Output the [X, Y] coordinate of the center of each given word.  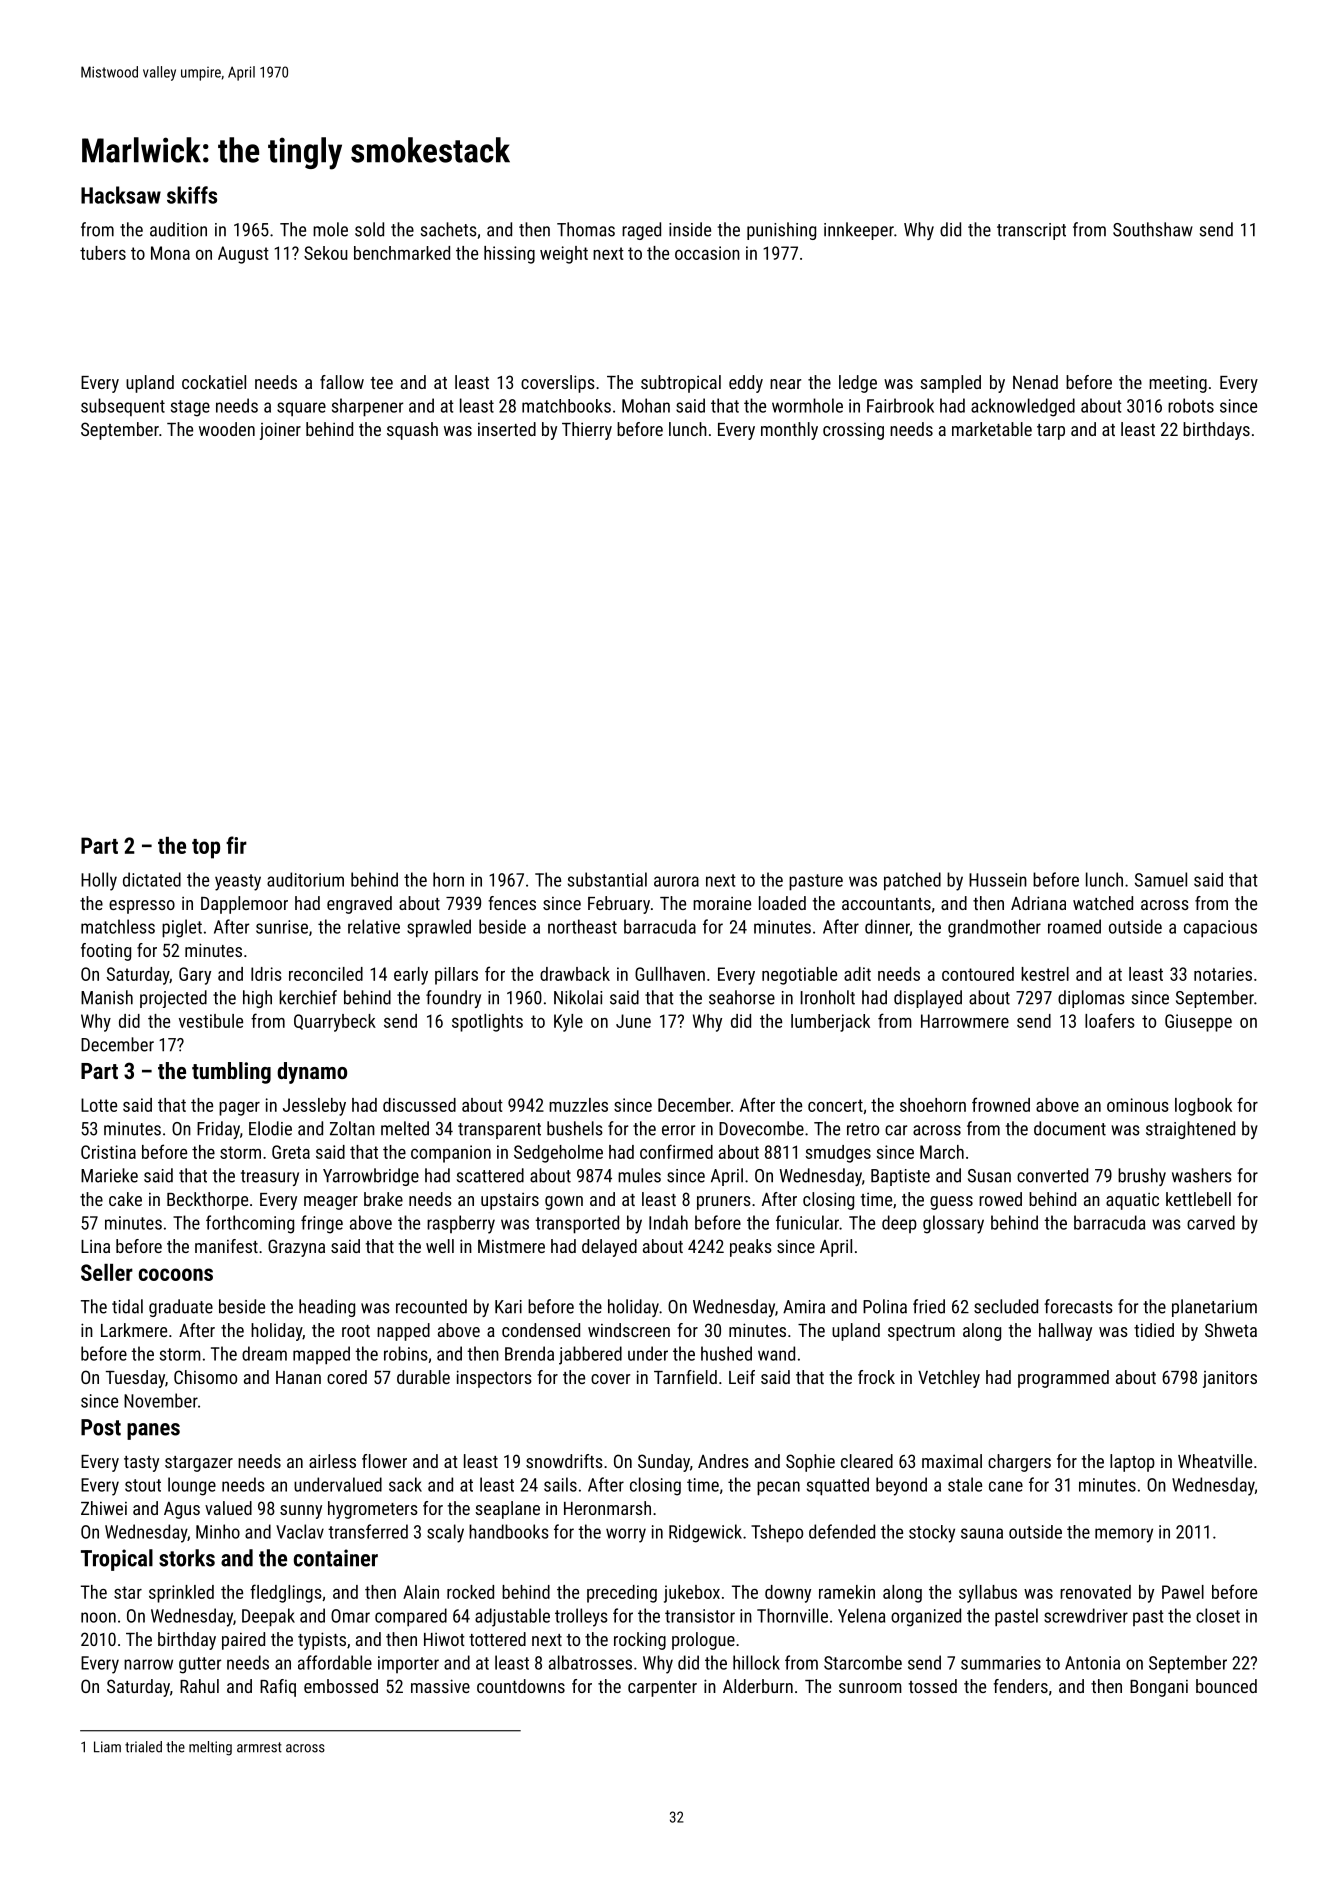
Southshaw [1153, 229]
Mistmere [511, 1246]
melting [210, 1748]
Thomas [586, 229]
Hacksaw [121, 195]
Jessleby [314, 1107]
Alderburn [758, 1686]
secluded [1006, 1306]
